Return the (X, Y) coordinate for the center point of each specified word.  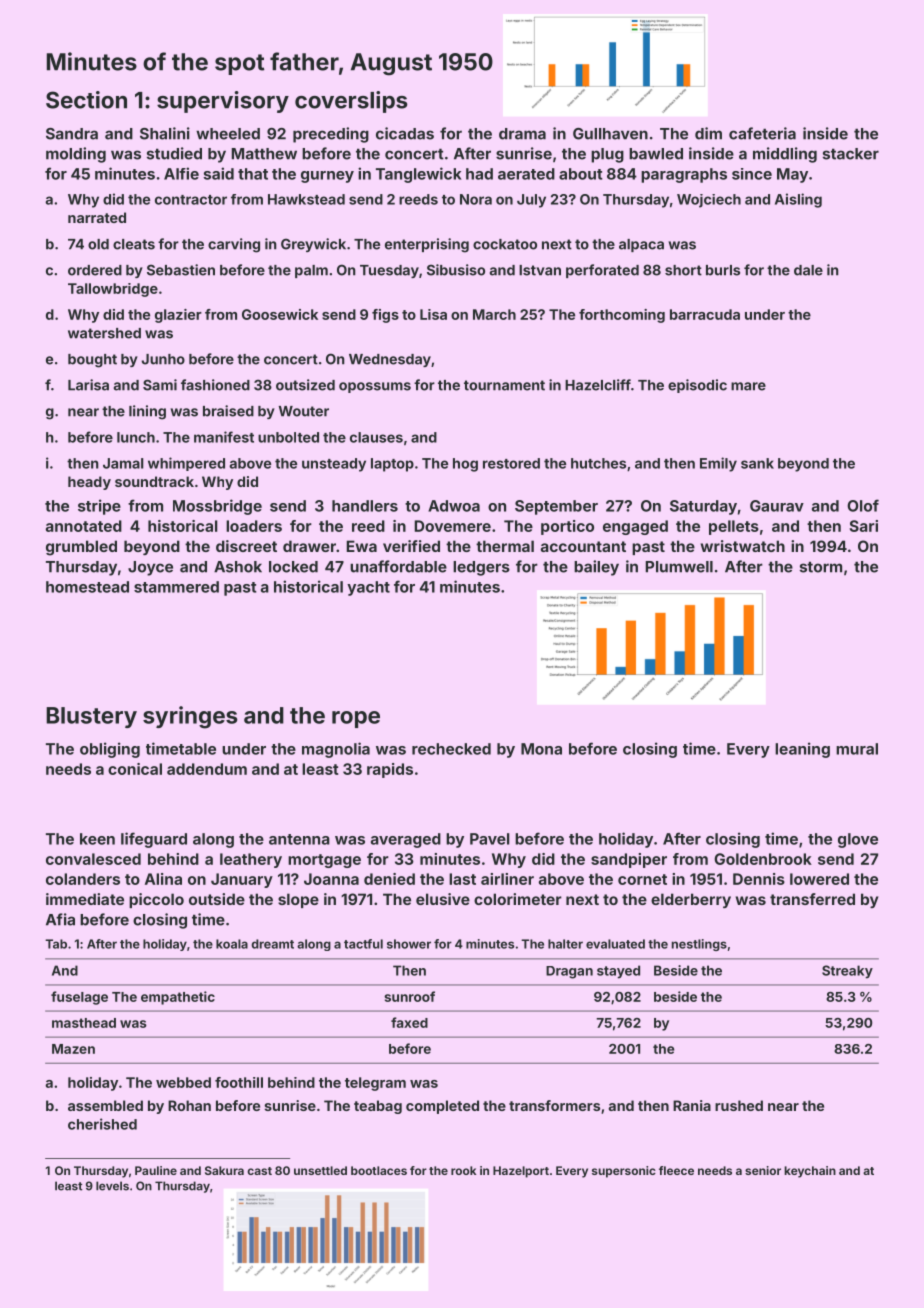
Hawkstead (306, 199)
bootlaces (379, 1170)
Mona (541, 749)
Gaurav (777, 506)
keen (97, 839)
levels (112, 1186)
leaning (802, 750)
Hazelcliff (598, 385)
